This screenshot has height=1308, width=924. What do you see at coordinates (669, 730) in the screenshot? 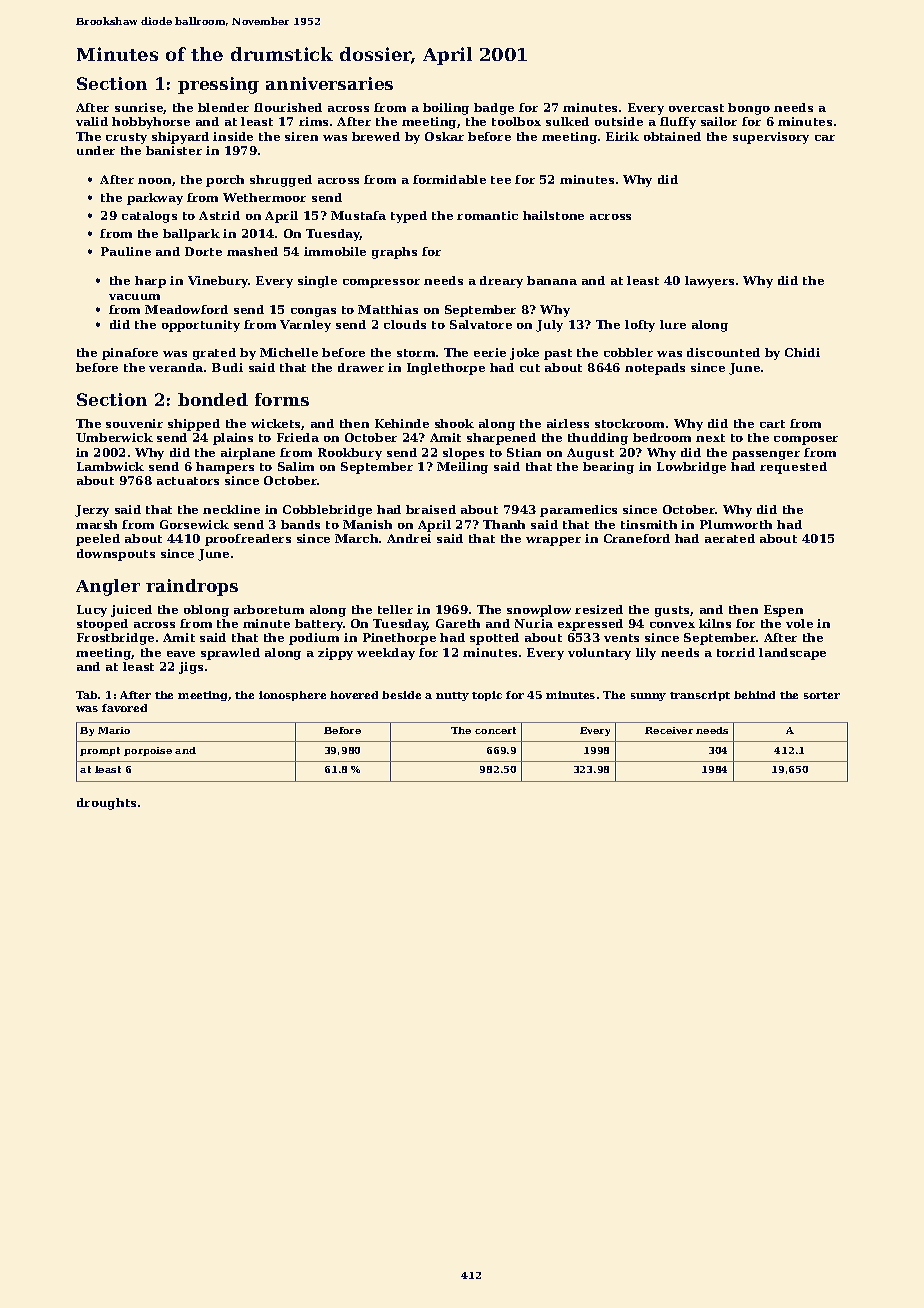
I see `Receiver` at bounding box center [669, 730].
